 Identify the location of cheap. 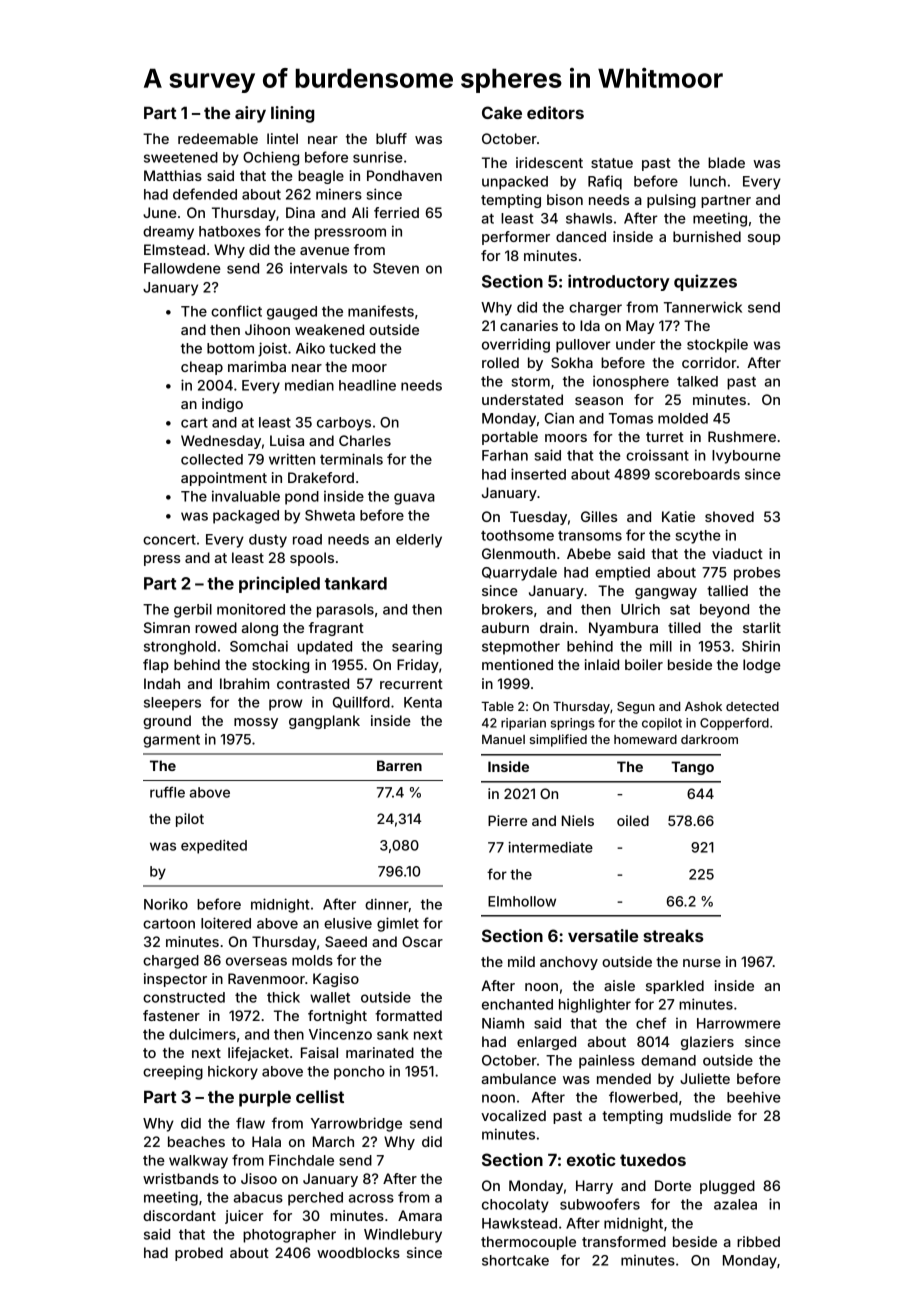
(202, 368).
